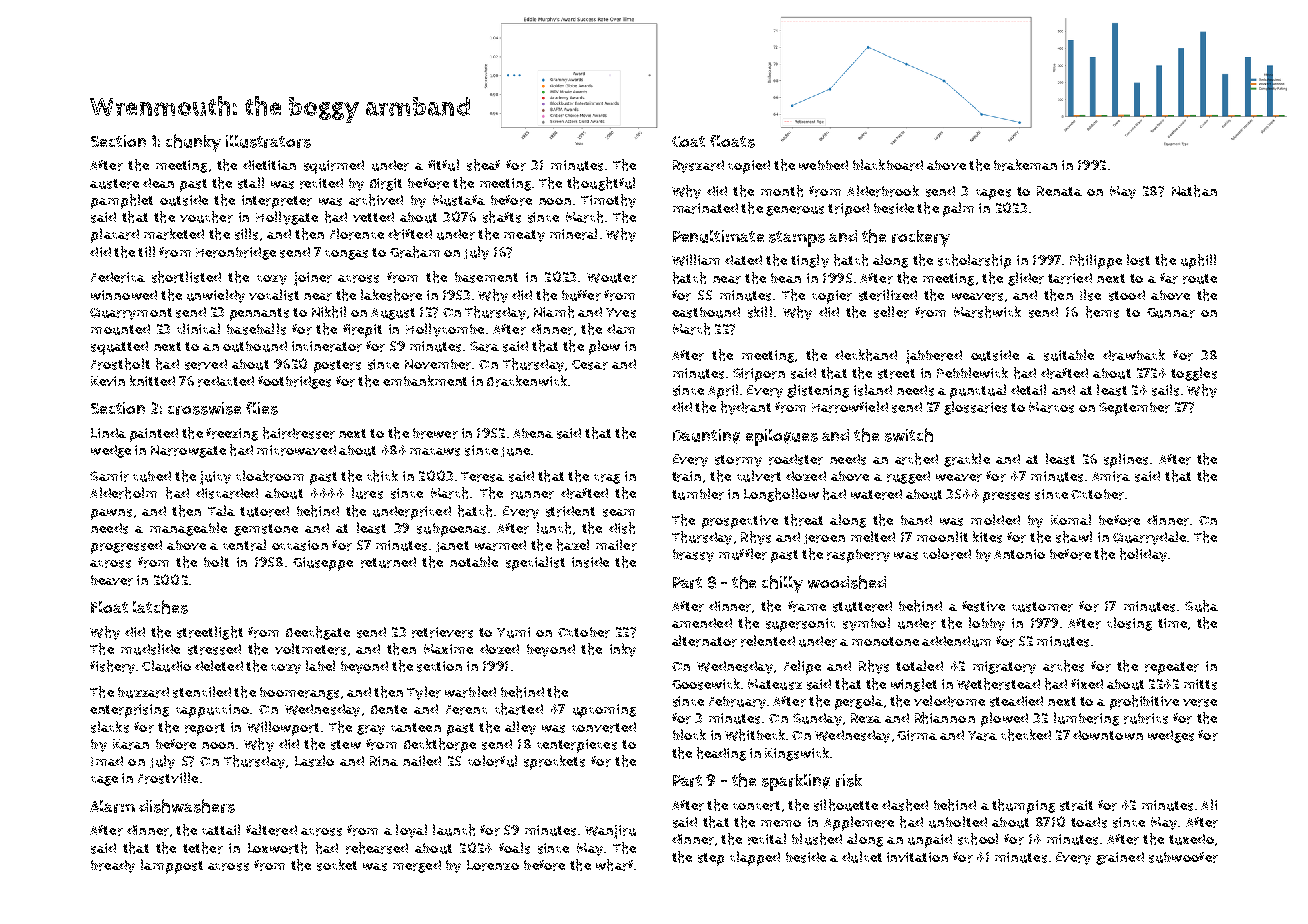  I want to click on subwoofer, so click(1183, 857).
